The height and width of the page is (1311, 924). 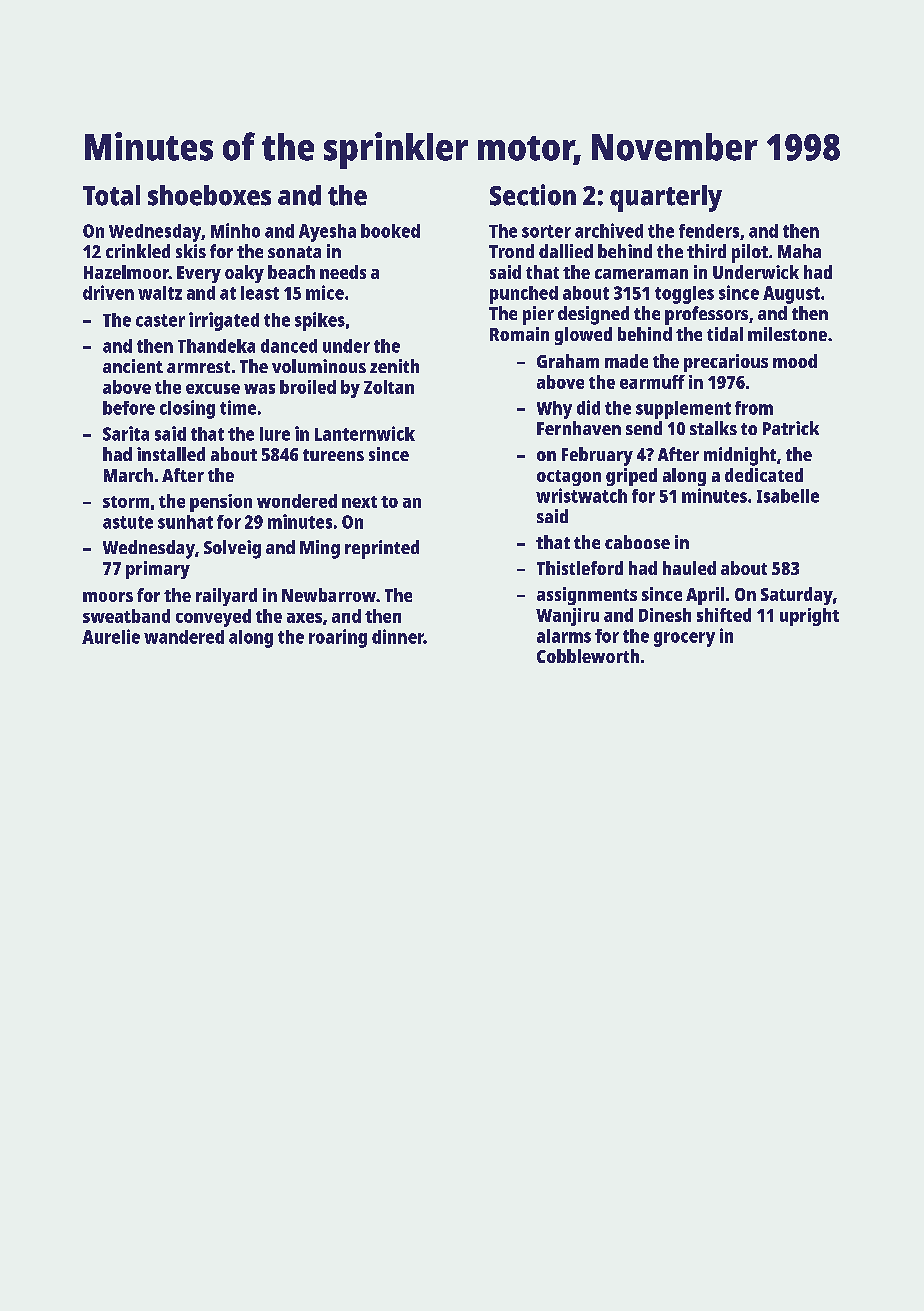 What do you see at coordinates (684, 639) in the page?
I see `grocery` at bounding box center [684, 639].
